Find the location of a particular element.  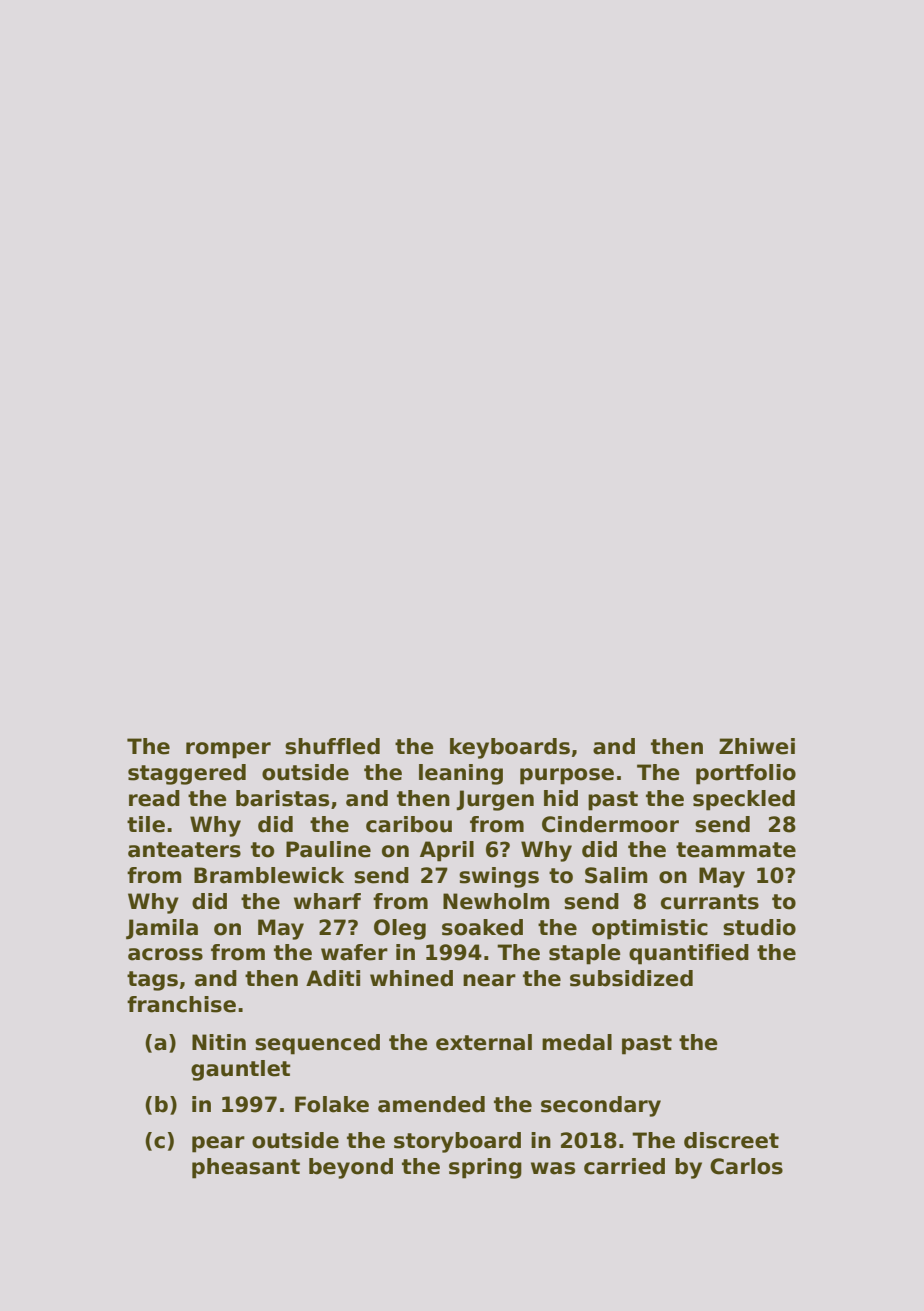

sequenced is located at coordinates (317, 1044).
